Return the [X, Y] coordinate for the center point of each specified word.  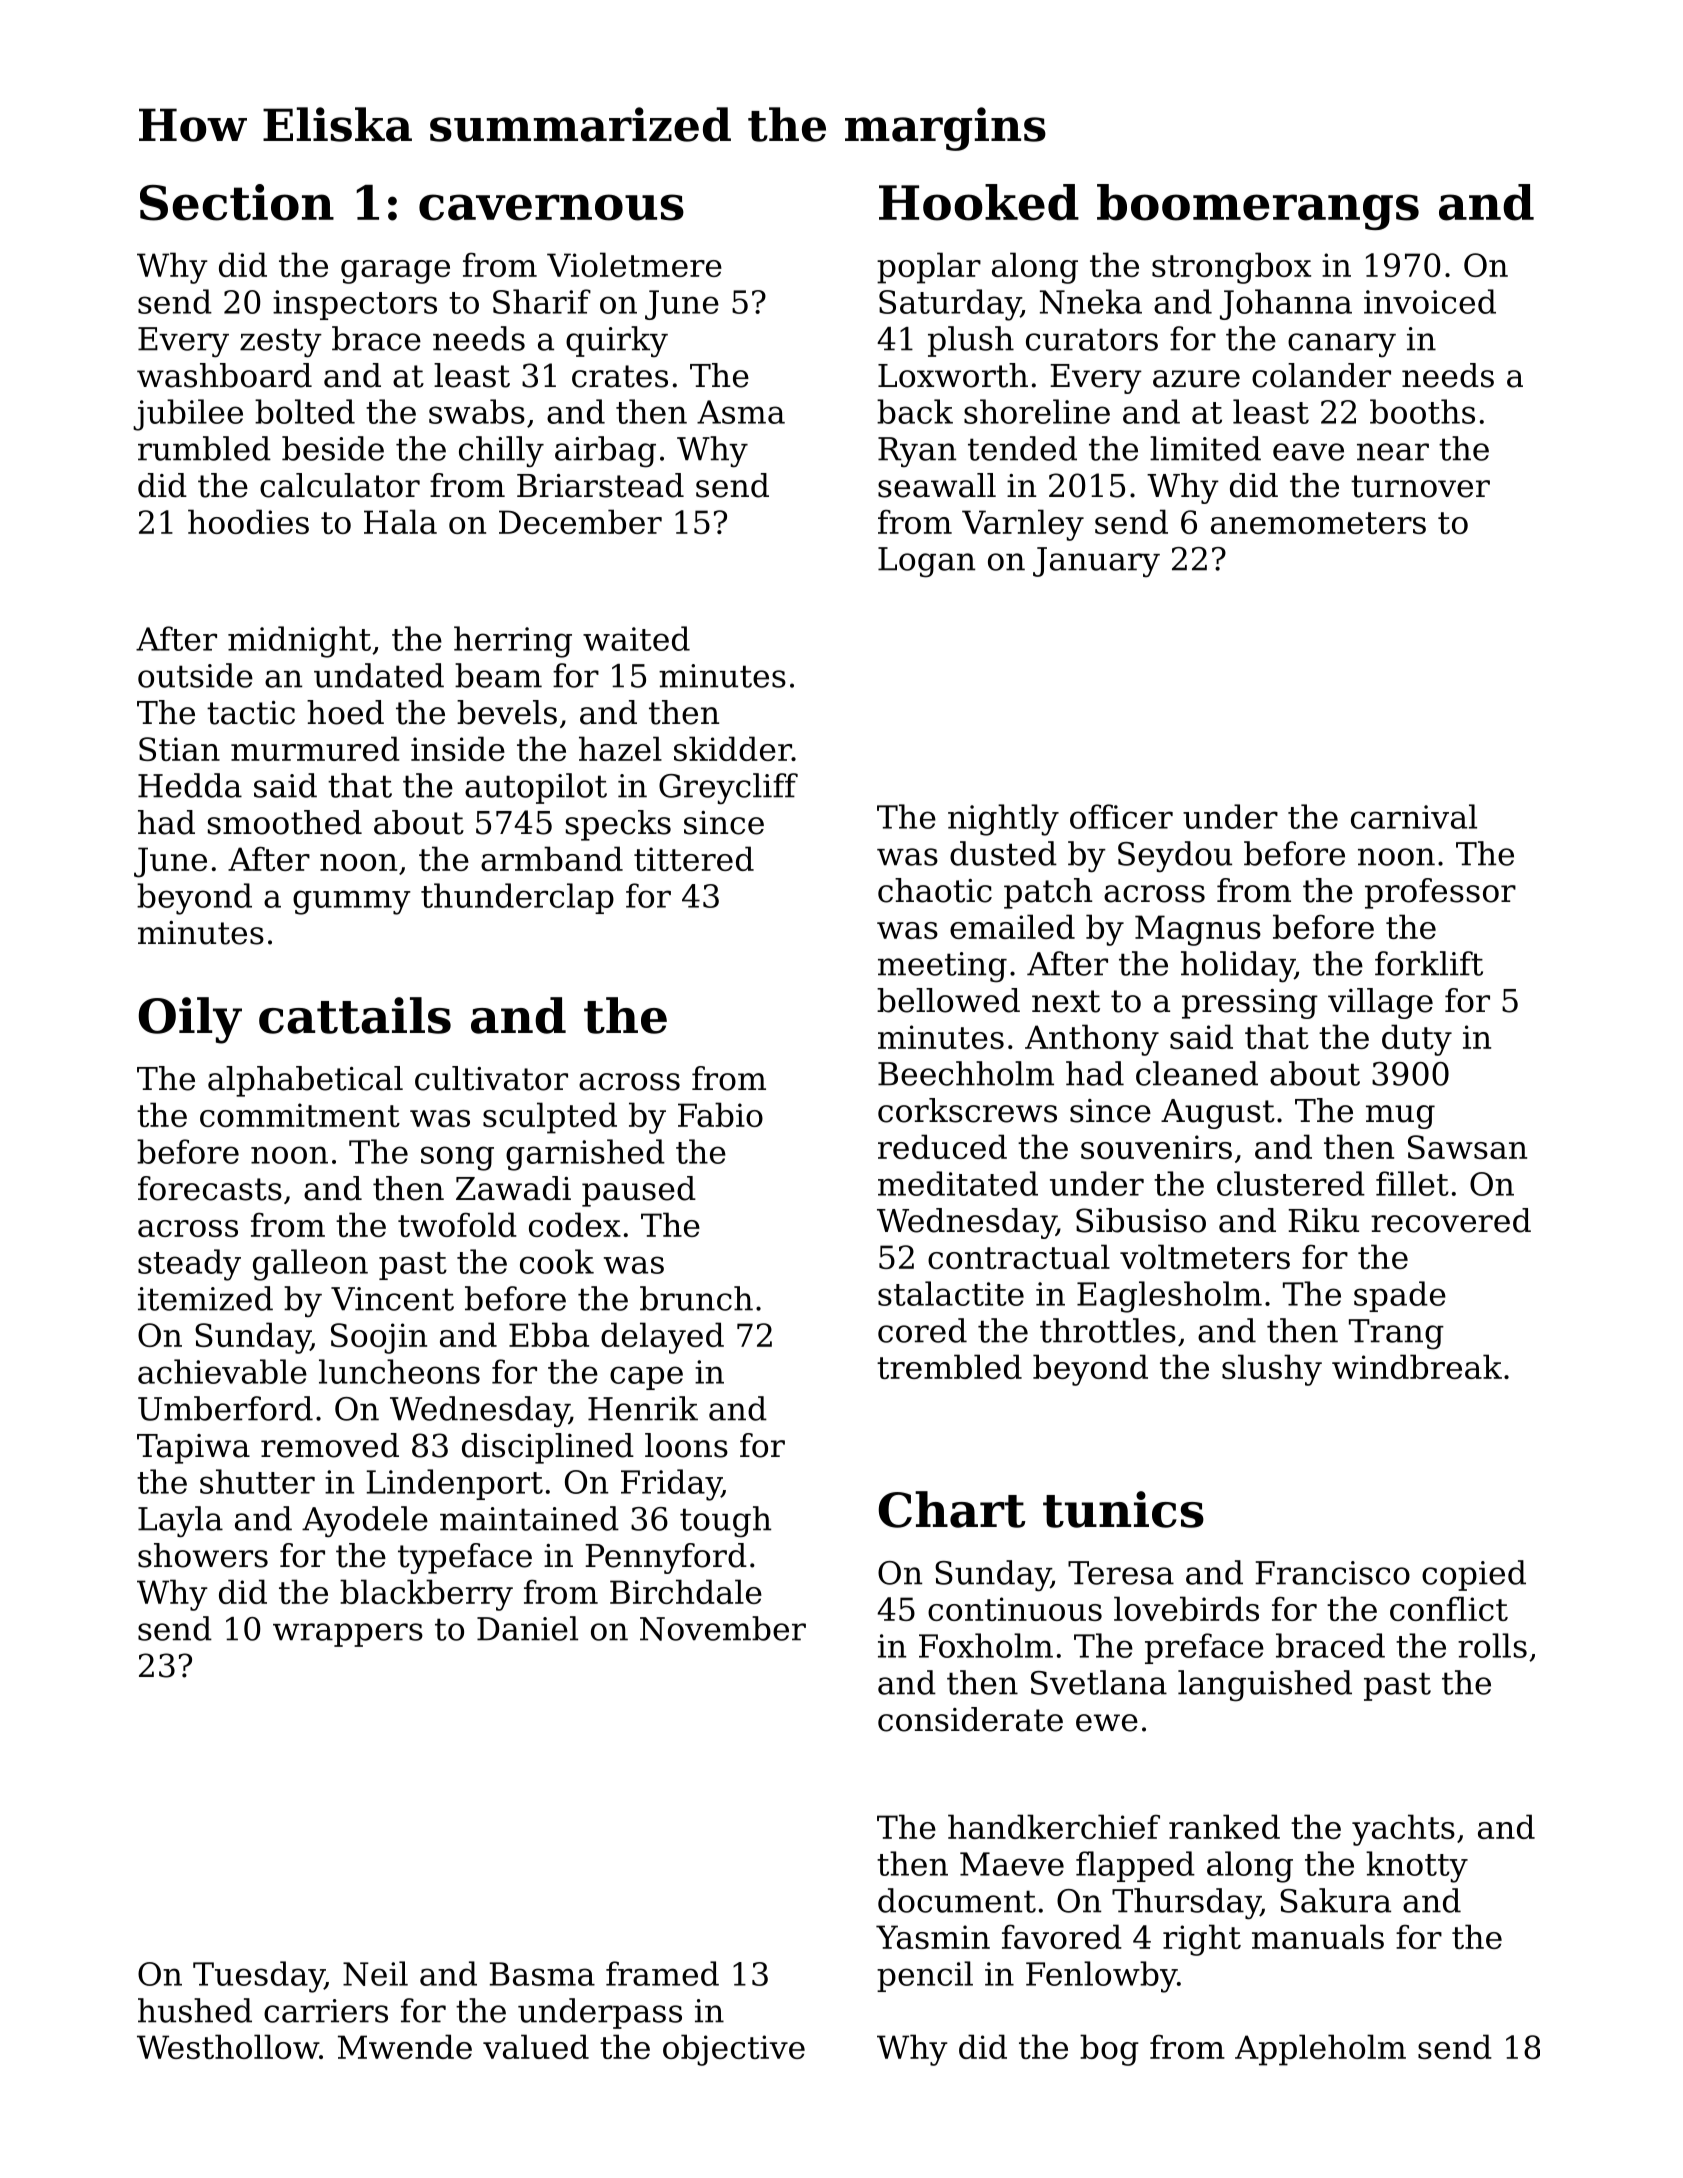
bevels [507, 712]
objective [734, 2050]
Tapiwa [193, 1449]
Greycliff [728, 789]
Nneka [1091, 301]
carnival [1414, 816]
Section [237, 202]
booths [1422, 411]
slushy [1272, 1370]
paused [639, 1191]
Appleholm [1320, 2050]
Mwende [405, 2046]
